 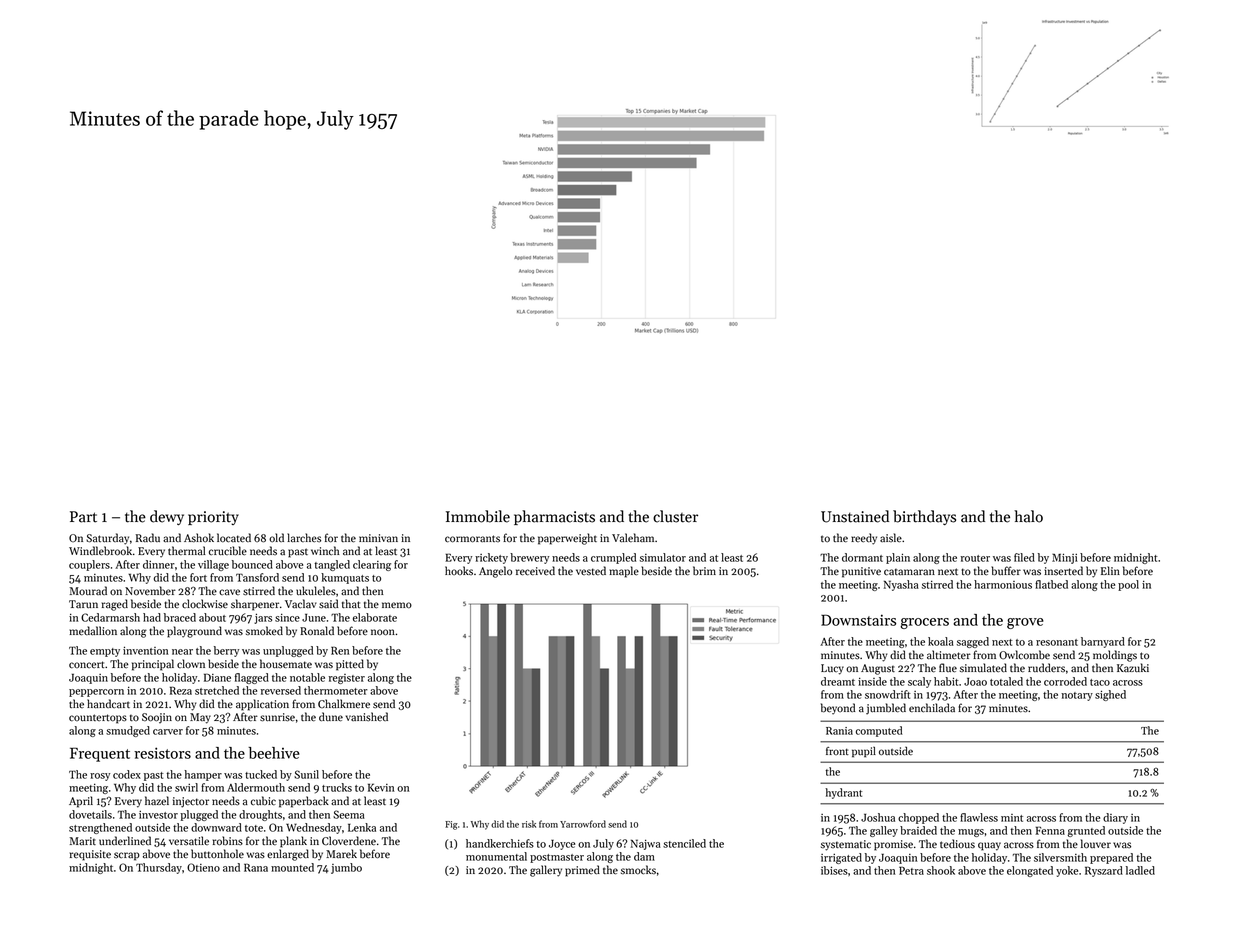 What do you see at coordinates (260, 815) in the document?
I see `droughts` at bounding box center [260, 815].
